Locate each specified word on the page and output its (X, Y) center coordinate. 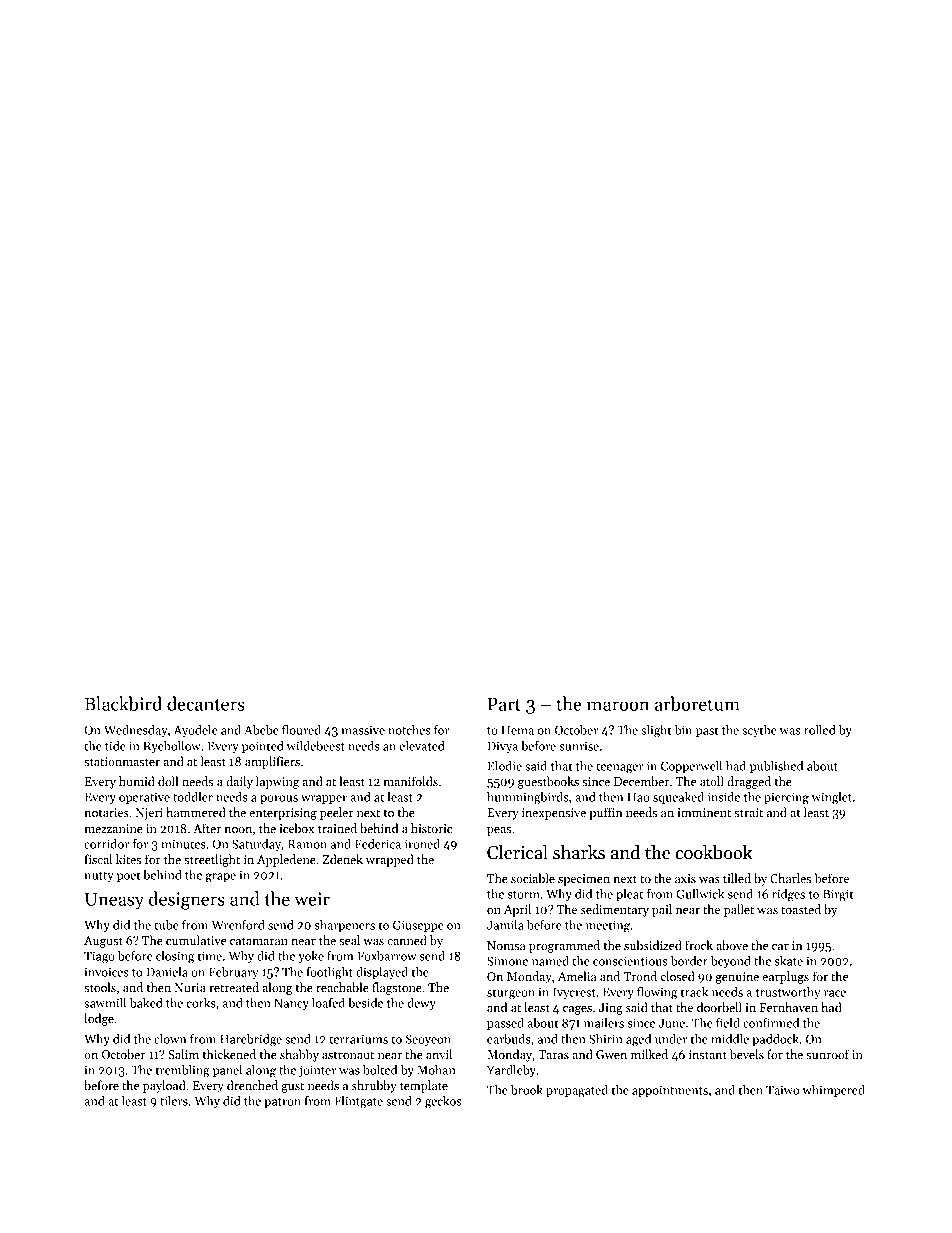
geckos (443, 1102)
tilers (174, 1101)
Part (504, 704)
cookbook (714, 852)
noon (238, 830)
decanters (205, 703)
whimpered (833, 1091)
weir (312, 899)
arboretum (697, 703)
